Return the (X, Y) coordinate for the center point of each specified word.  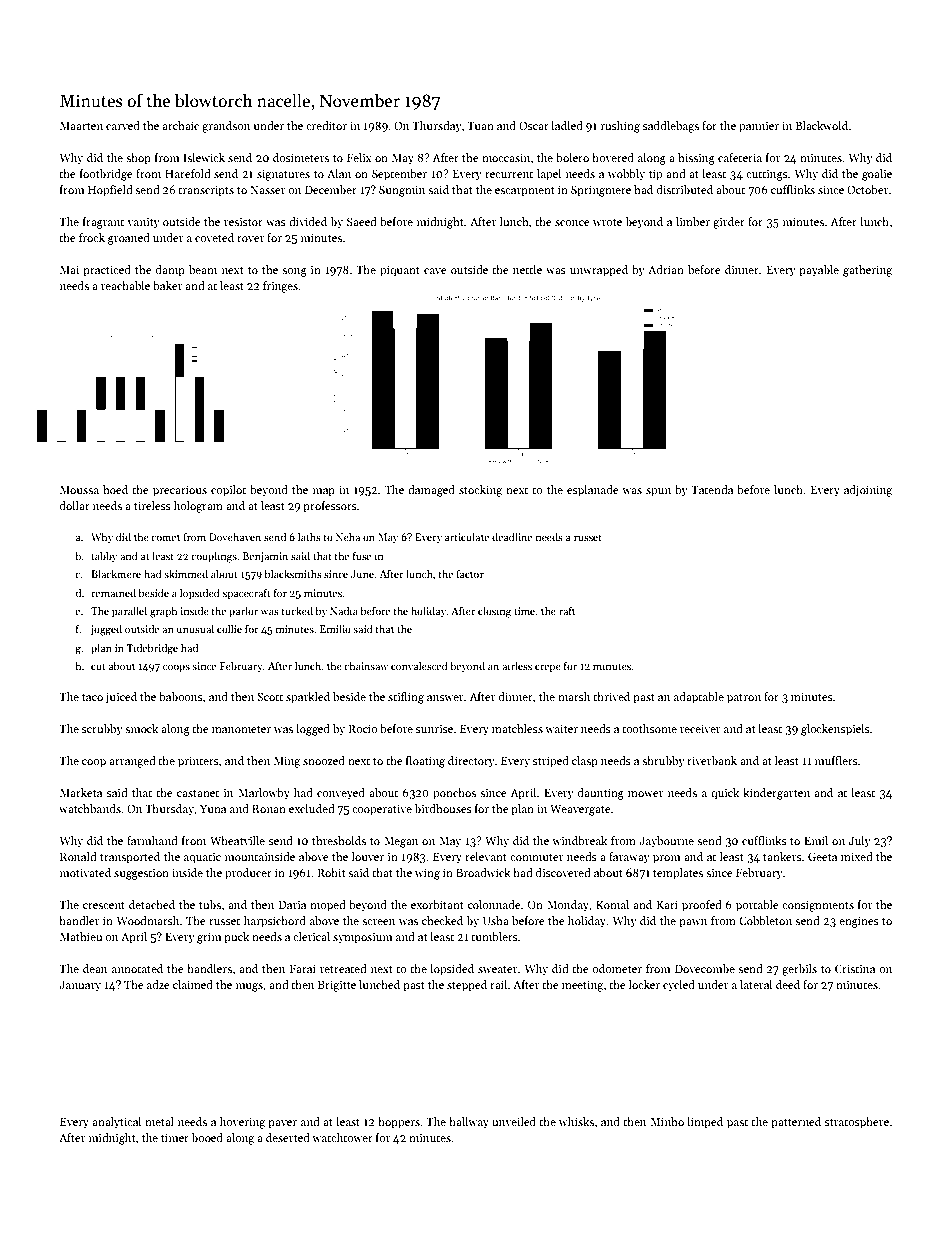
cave (435, 271)
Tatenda (712, 489)
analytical (116, 1123)
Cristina (855, 968)
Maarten (81, 126)
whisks (576, 1121)
